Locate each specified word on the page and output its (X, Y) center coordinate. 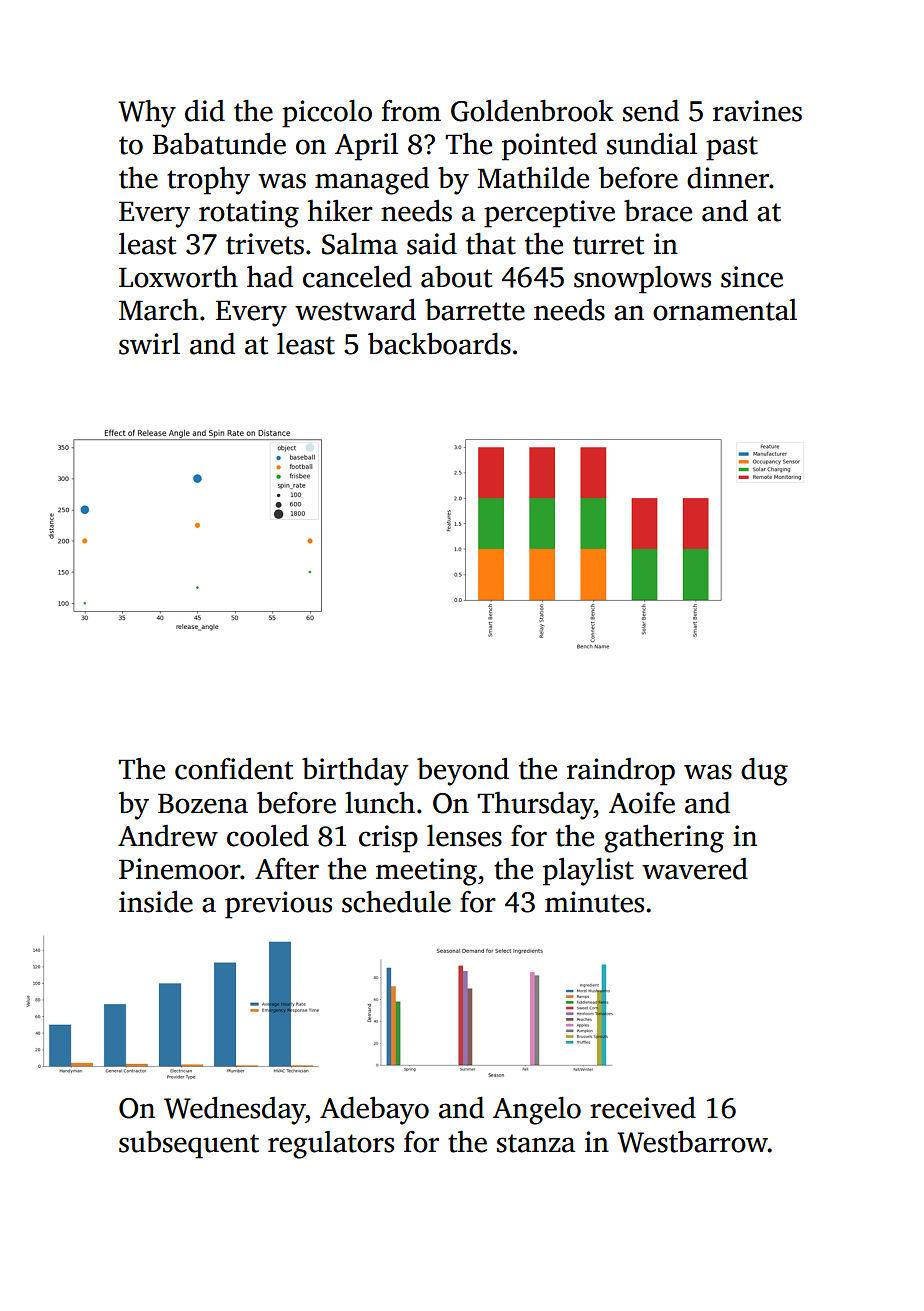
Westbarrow (692, 1142)
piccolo (327, 113)
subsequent (189, 1144)
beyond (463, 771)
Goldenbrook (532, 110)
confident (234, 769)
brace (658, 210)
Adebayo (374, 1110)
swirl (149, 344)
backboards (439, 343)
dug (764, 771)
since (752, 277)
